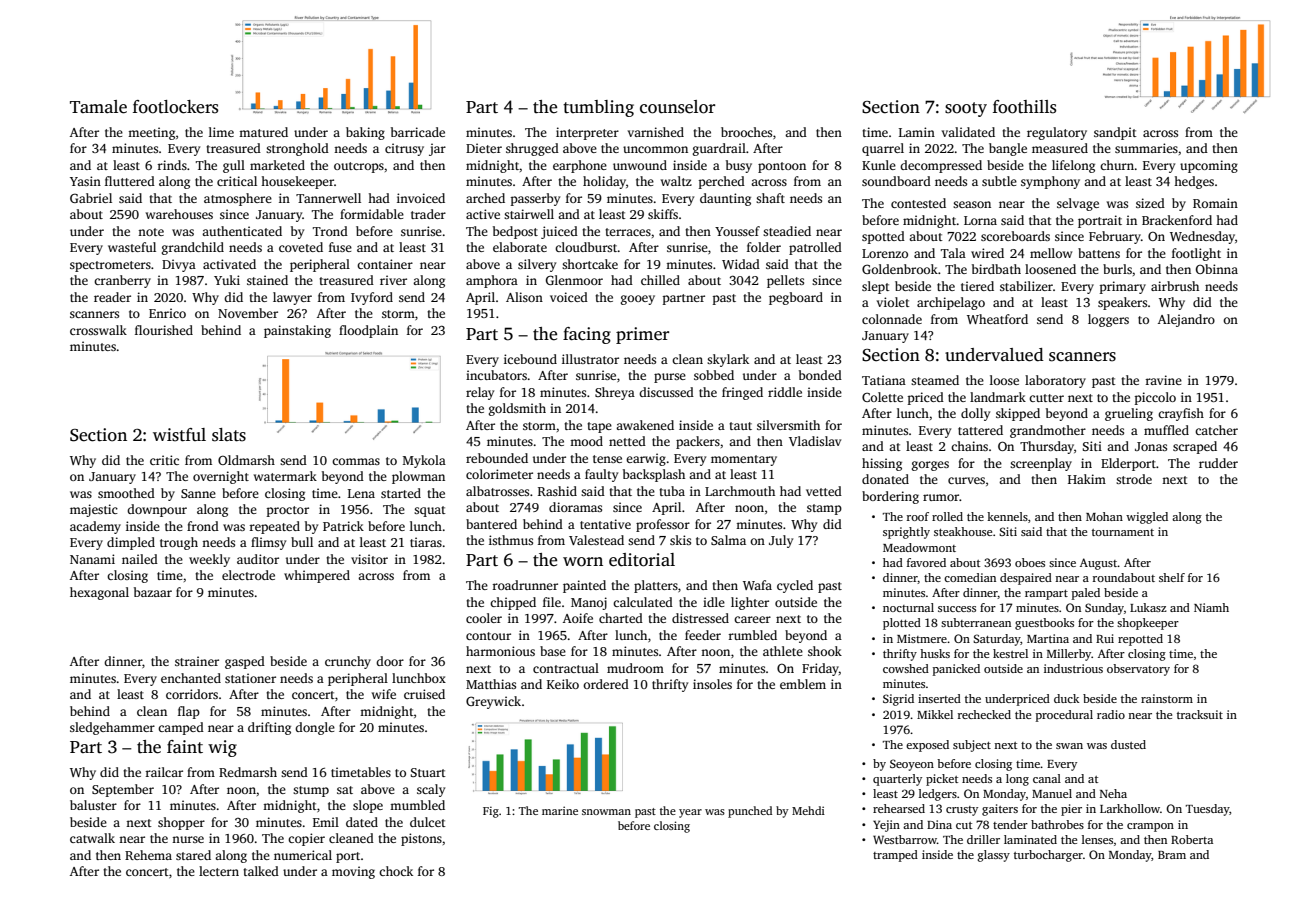  I want to click on feeder, so click(703, 635).
